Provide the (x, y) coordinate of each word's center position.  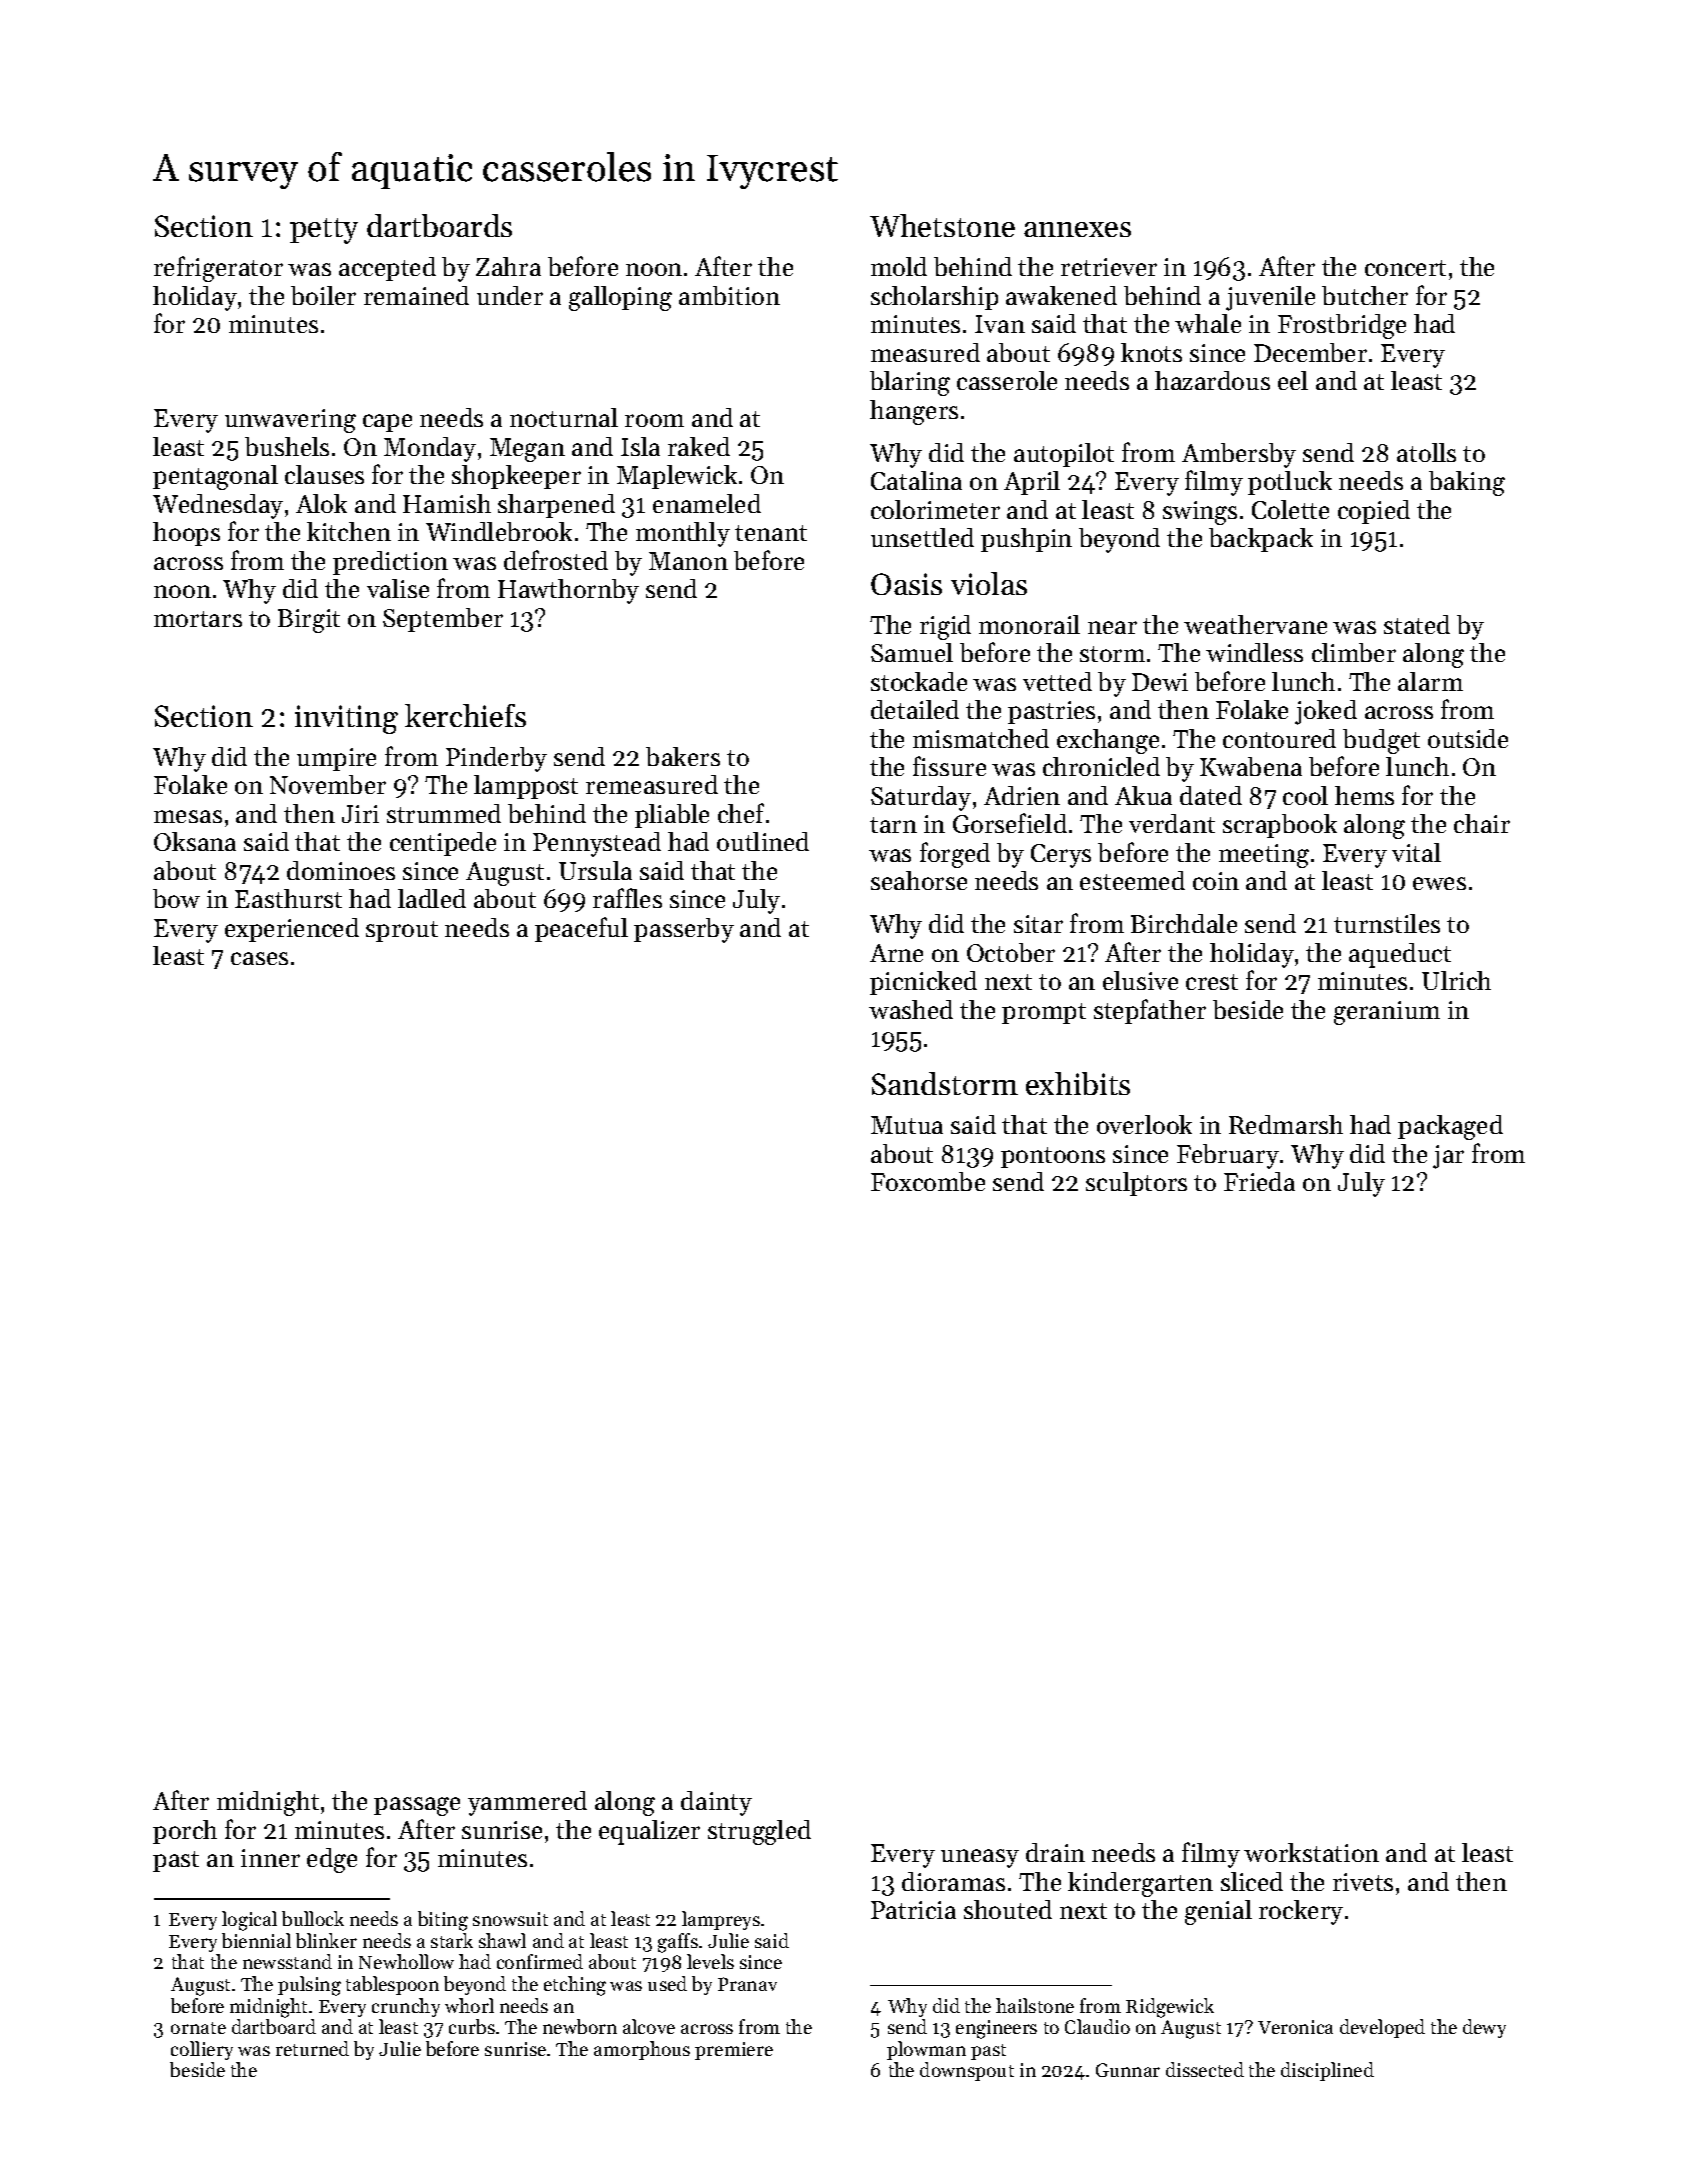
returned (312, 2048)
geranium (1387, 1013)
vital (1416, 852)
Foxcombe (928, 1181)
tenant (771, 533)
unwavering (290, 421)
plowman (926, 2050)
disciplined (1327, 2071)
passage (417, 1806)
